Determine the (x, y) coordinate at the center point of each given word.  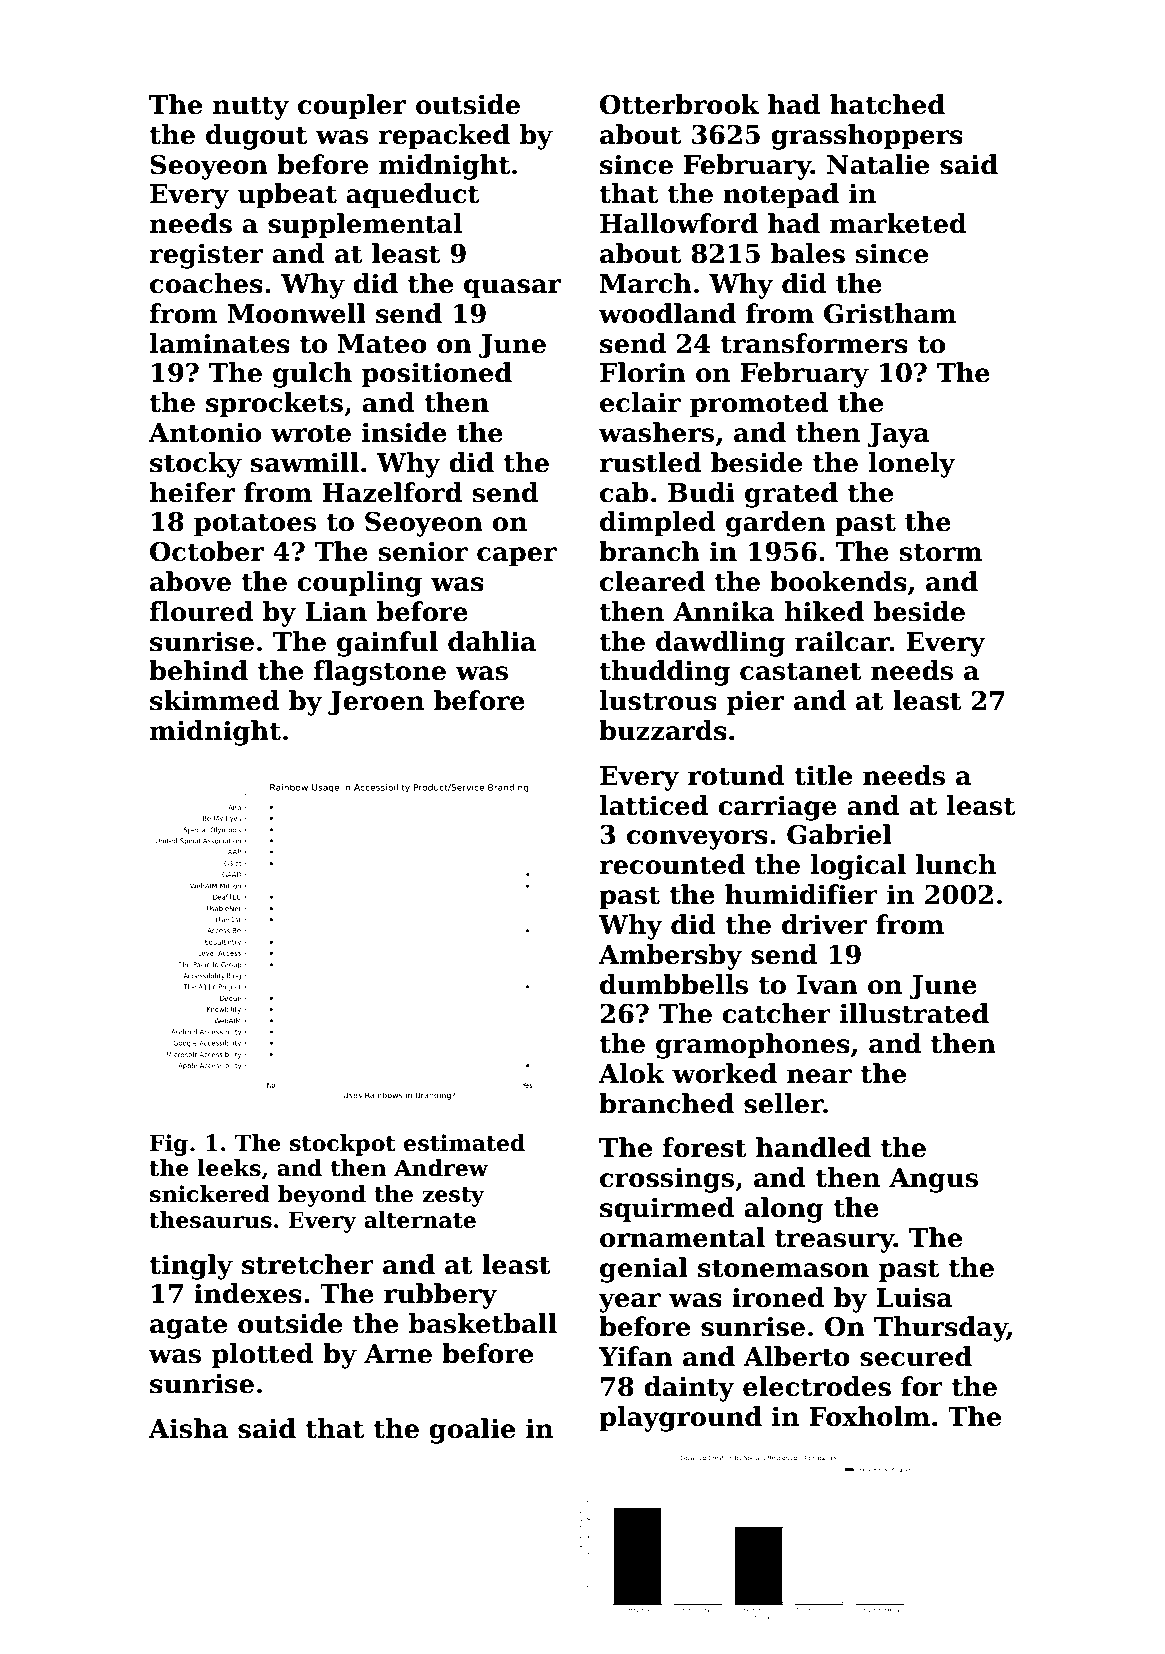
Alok (631, 1073)
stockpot (343, 1145)
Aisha (188, 1428)
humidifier (801, 894)
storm (941, 552)
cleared (652, 581)
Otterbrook (679, 104)
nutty (251, 108)
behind (198, 670)
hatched (887, 104)
